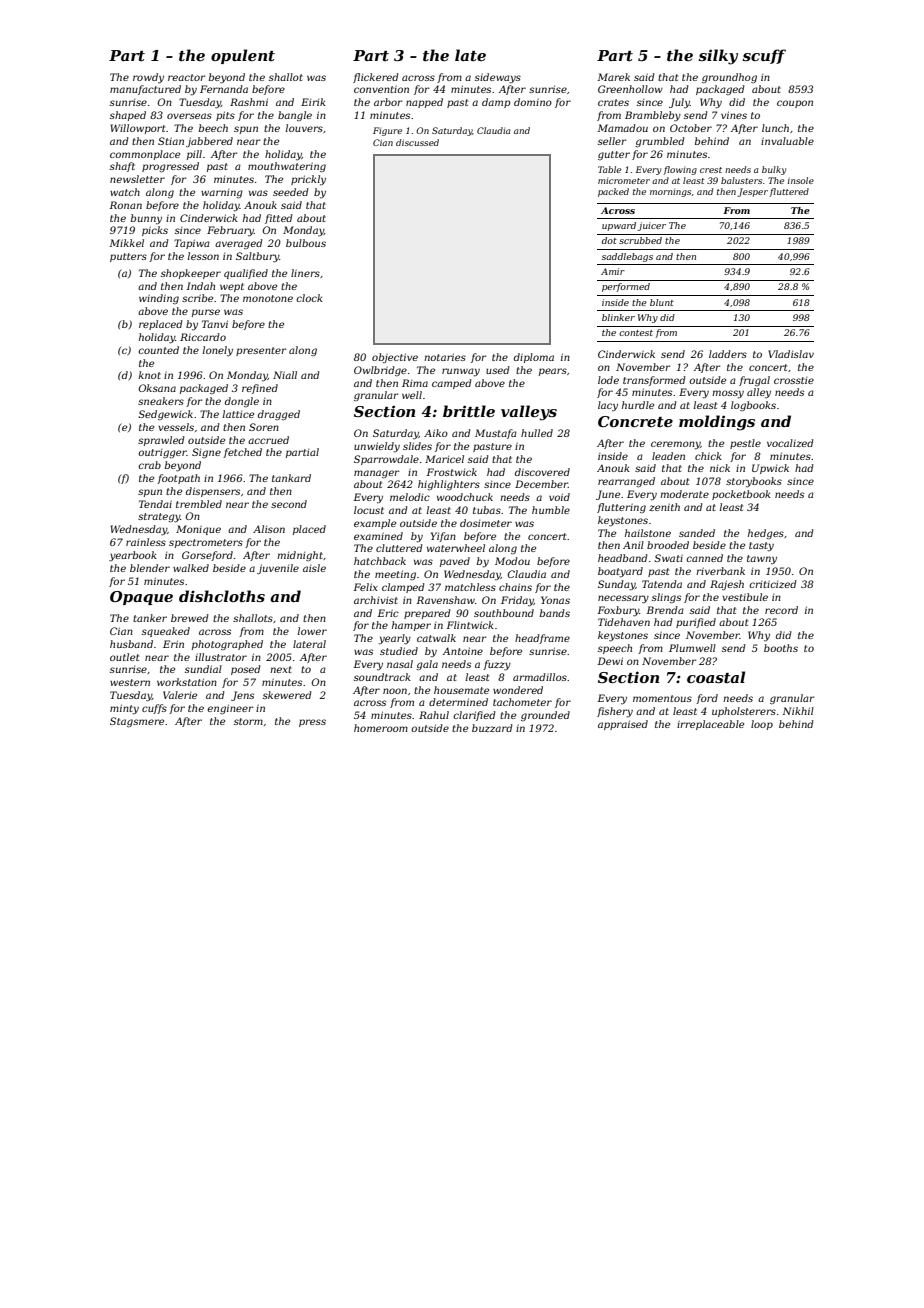 This image has width=924, height=1308. I want to click on Yifan, so click(443, 537).
